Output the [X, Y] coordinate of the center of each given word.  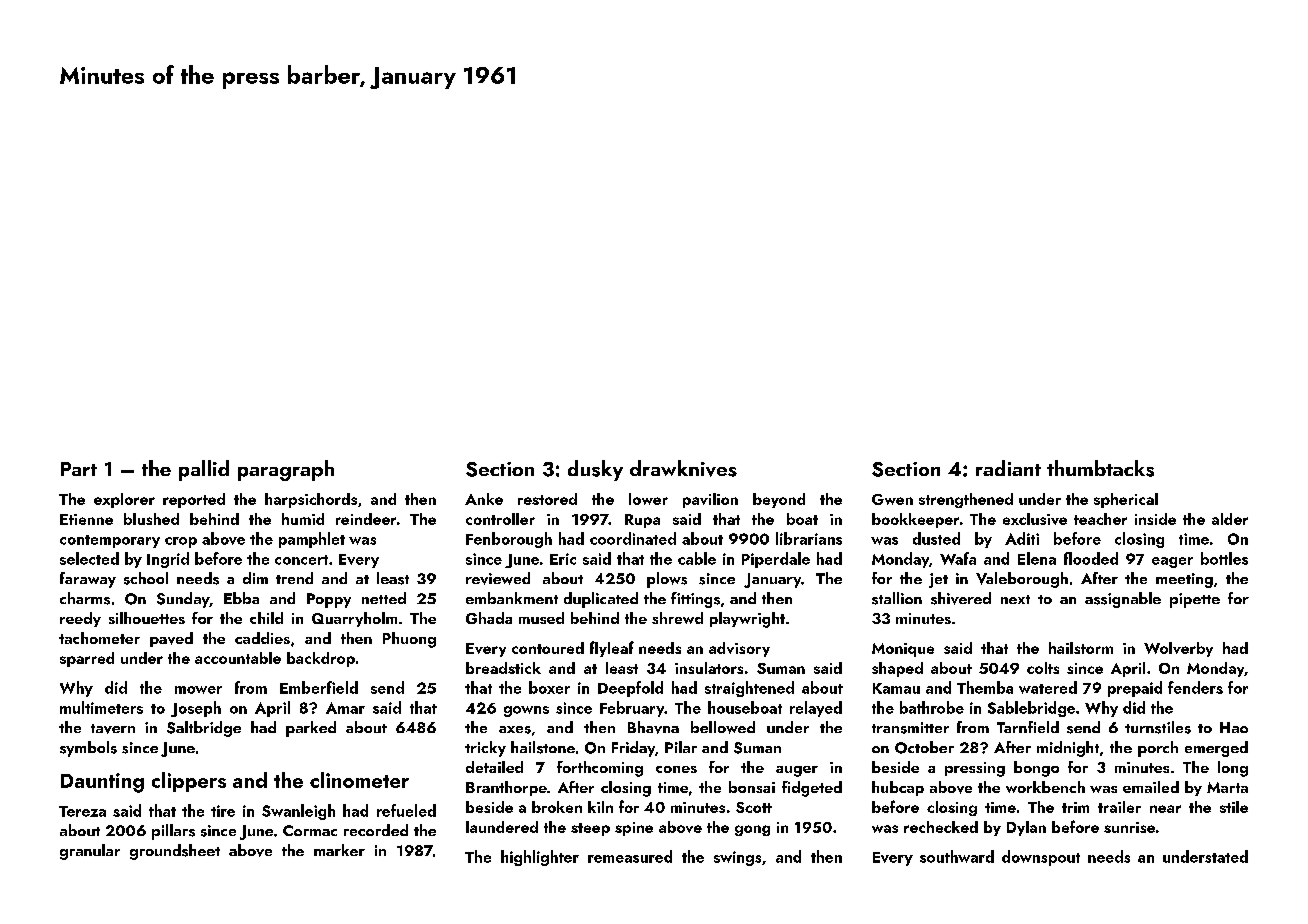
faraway [88, 580]
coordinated [633, 538]
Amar [345, 708]
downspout [1041, 858]
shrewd [677, 618]
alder [1230, 519]
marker [339, 850]
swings [737, 858]
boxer [549, 687]
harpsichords [311, 500]
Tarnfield [1028, 727]
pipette [1195, 600]
